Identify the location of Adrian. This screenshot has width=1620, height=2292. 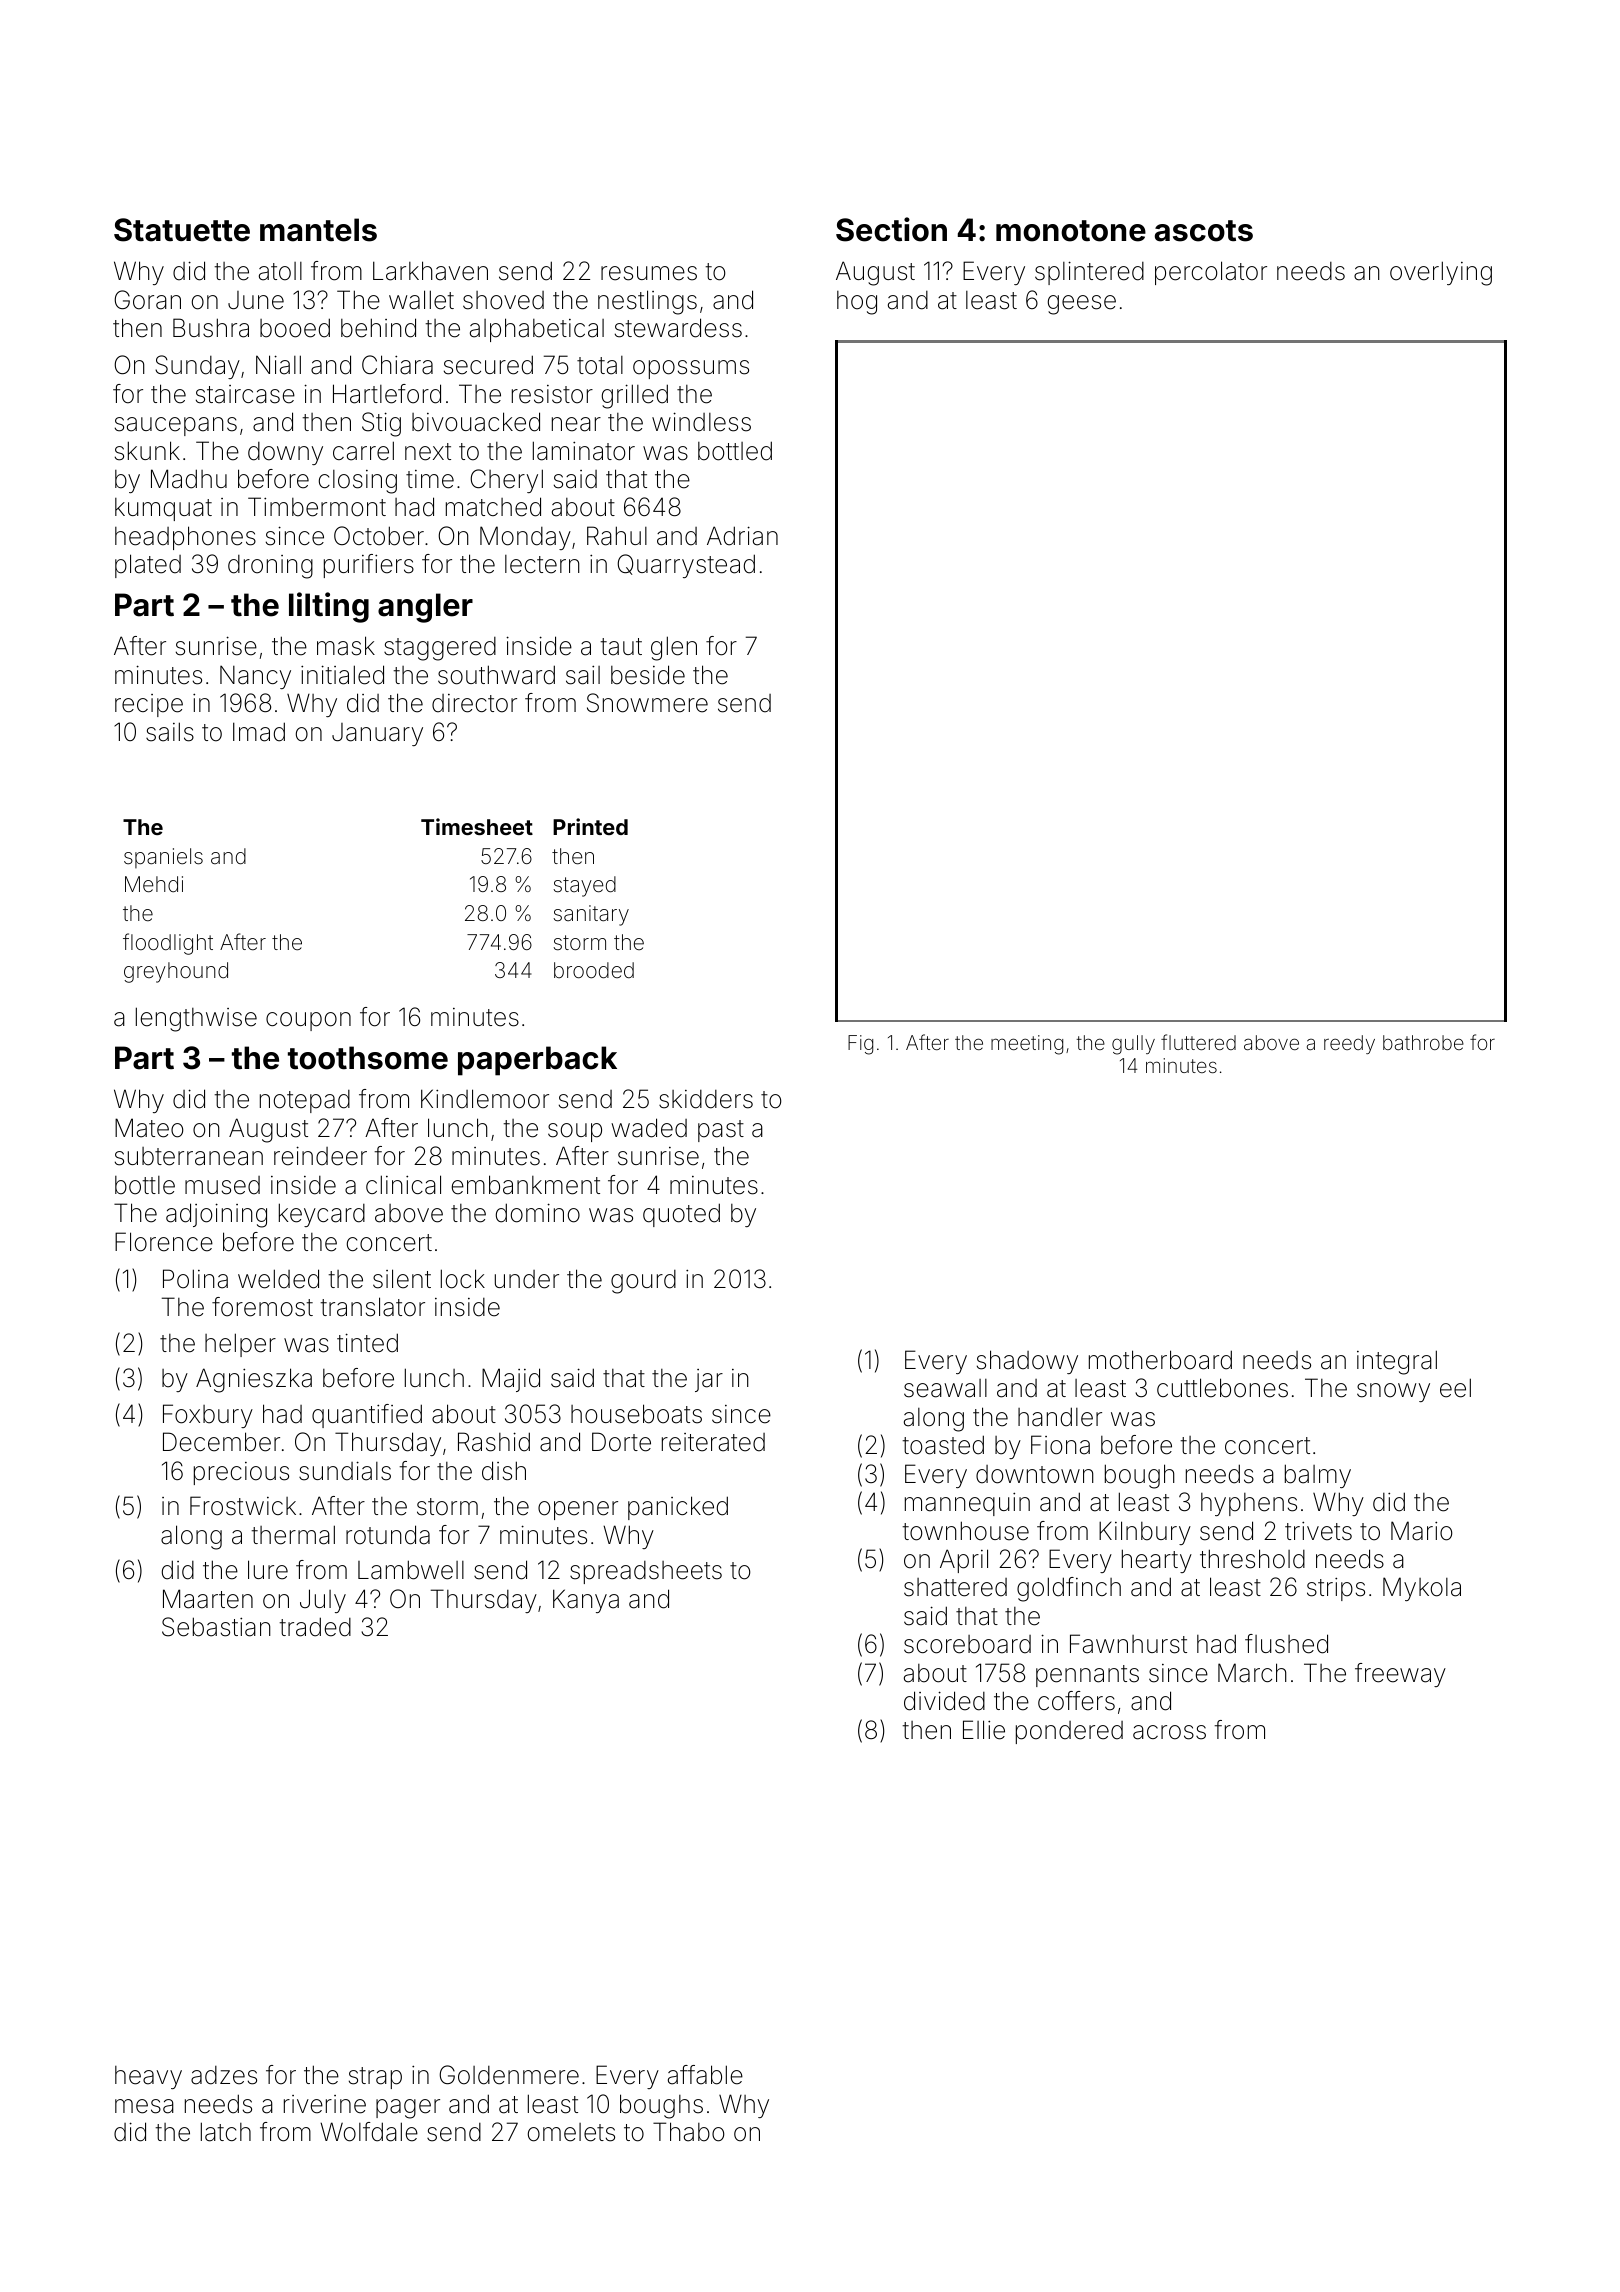
(742, 536).
